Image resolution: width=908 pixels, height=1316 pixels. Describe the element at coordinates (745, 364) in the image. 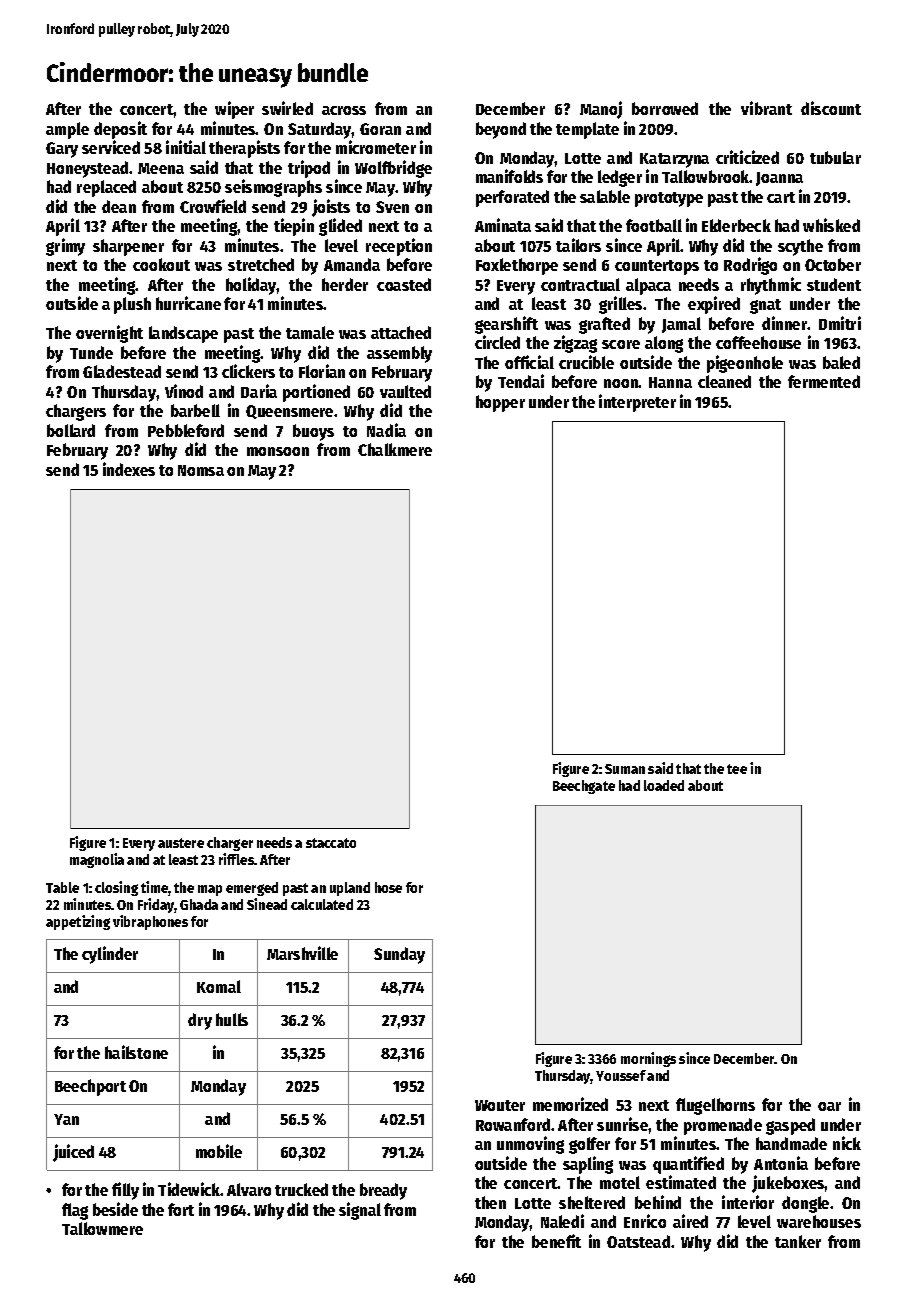

I see `pigeonhole` at that location.
